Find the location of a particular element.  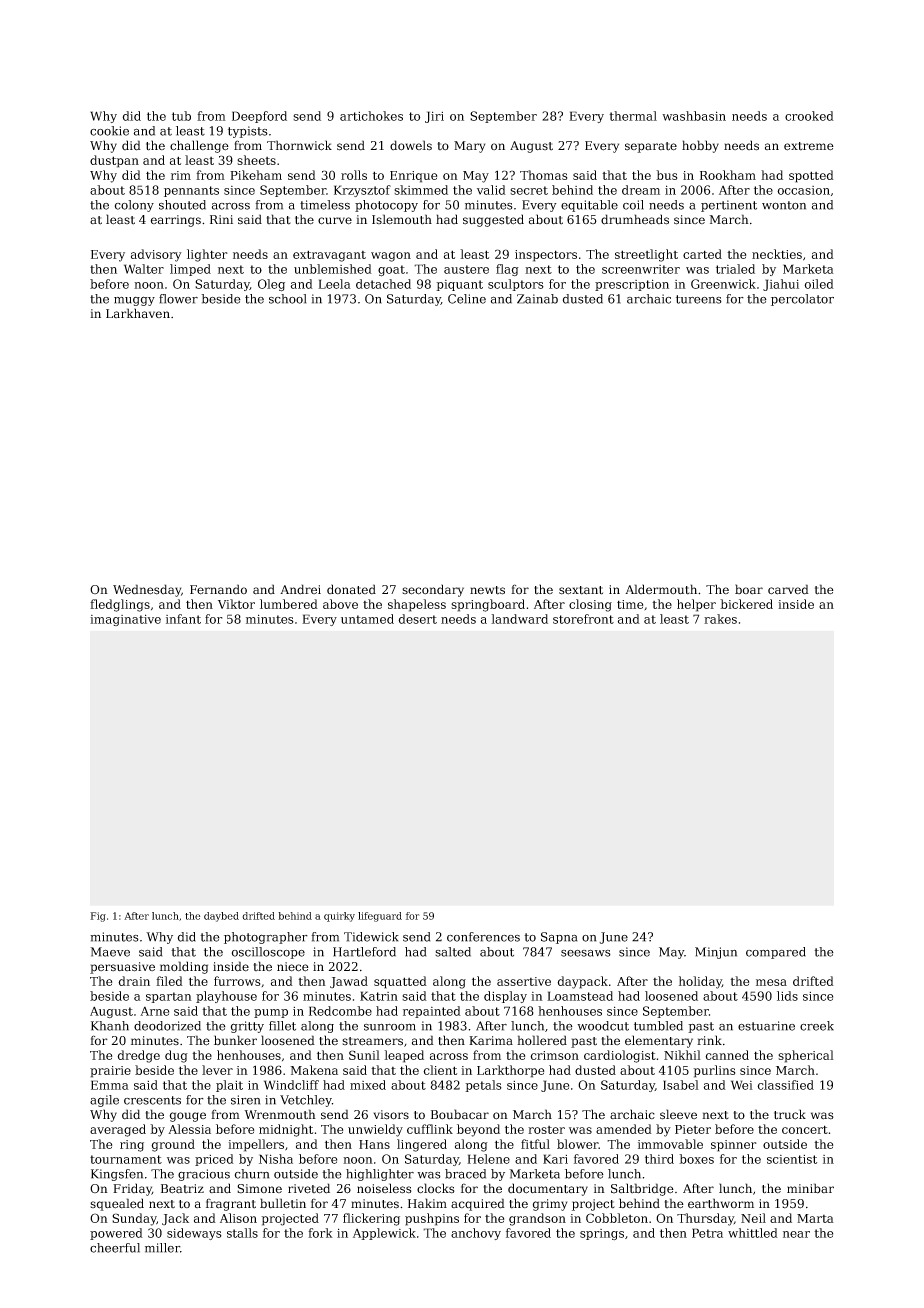

imaginative is located at coordinates (125, 620).
